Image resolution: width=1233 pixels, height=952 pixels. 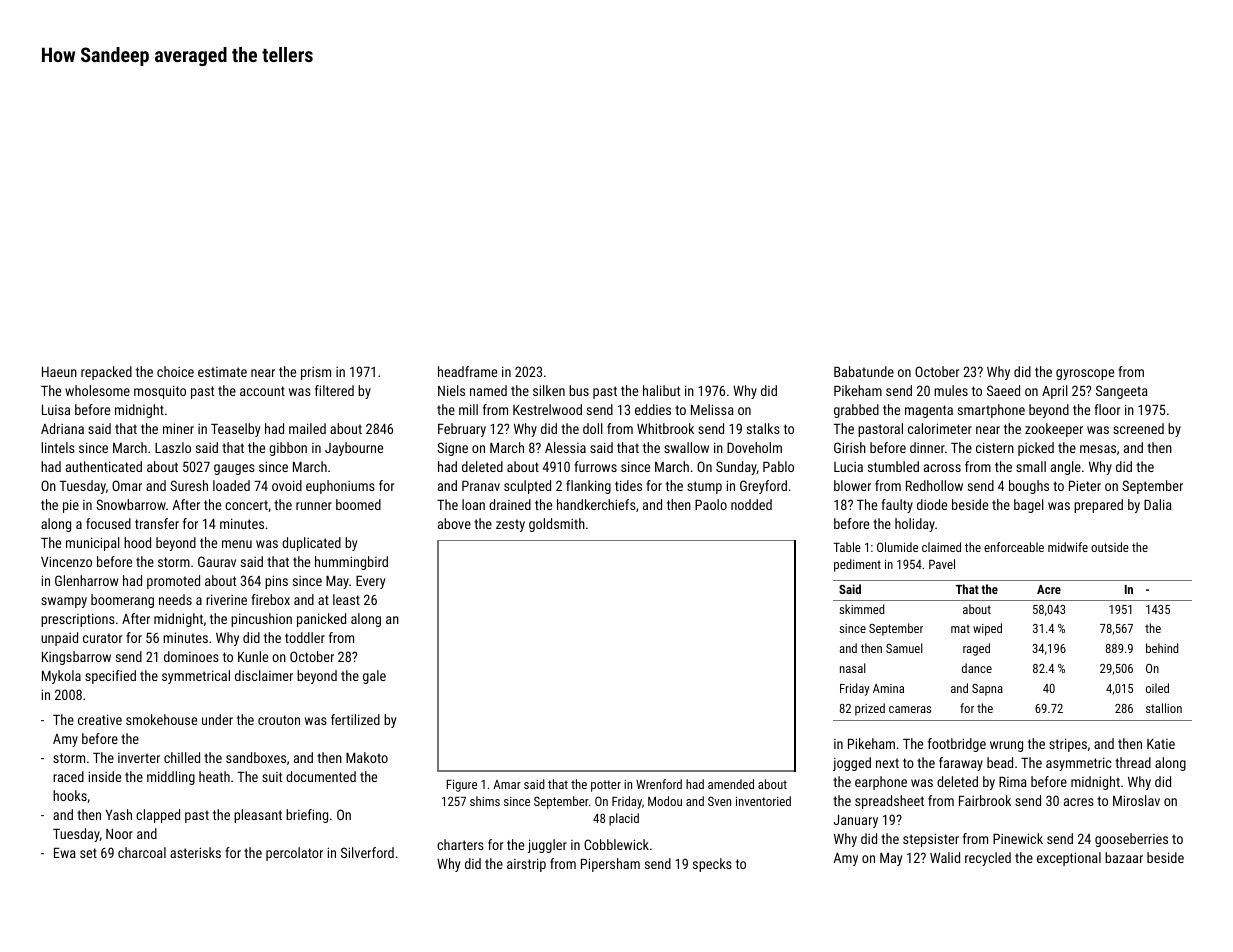 What do you see at coordinates (1136, 800) in the screenshot?
I see `Miroslav` at bounding box center [1136, 800].
